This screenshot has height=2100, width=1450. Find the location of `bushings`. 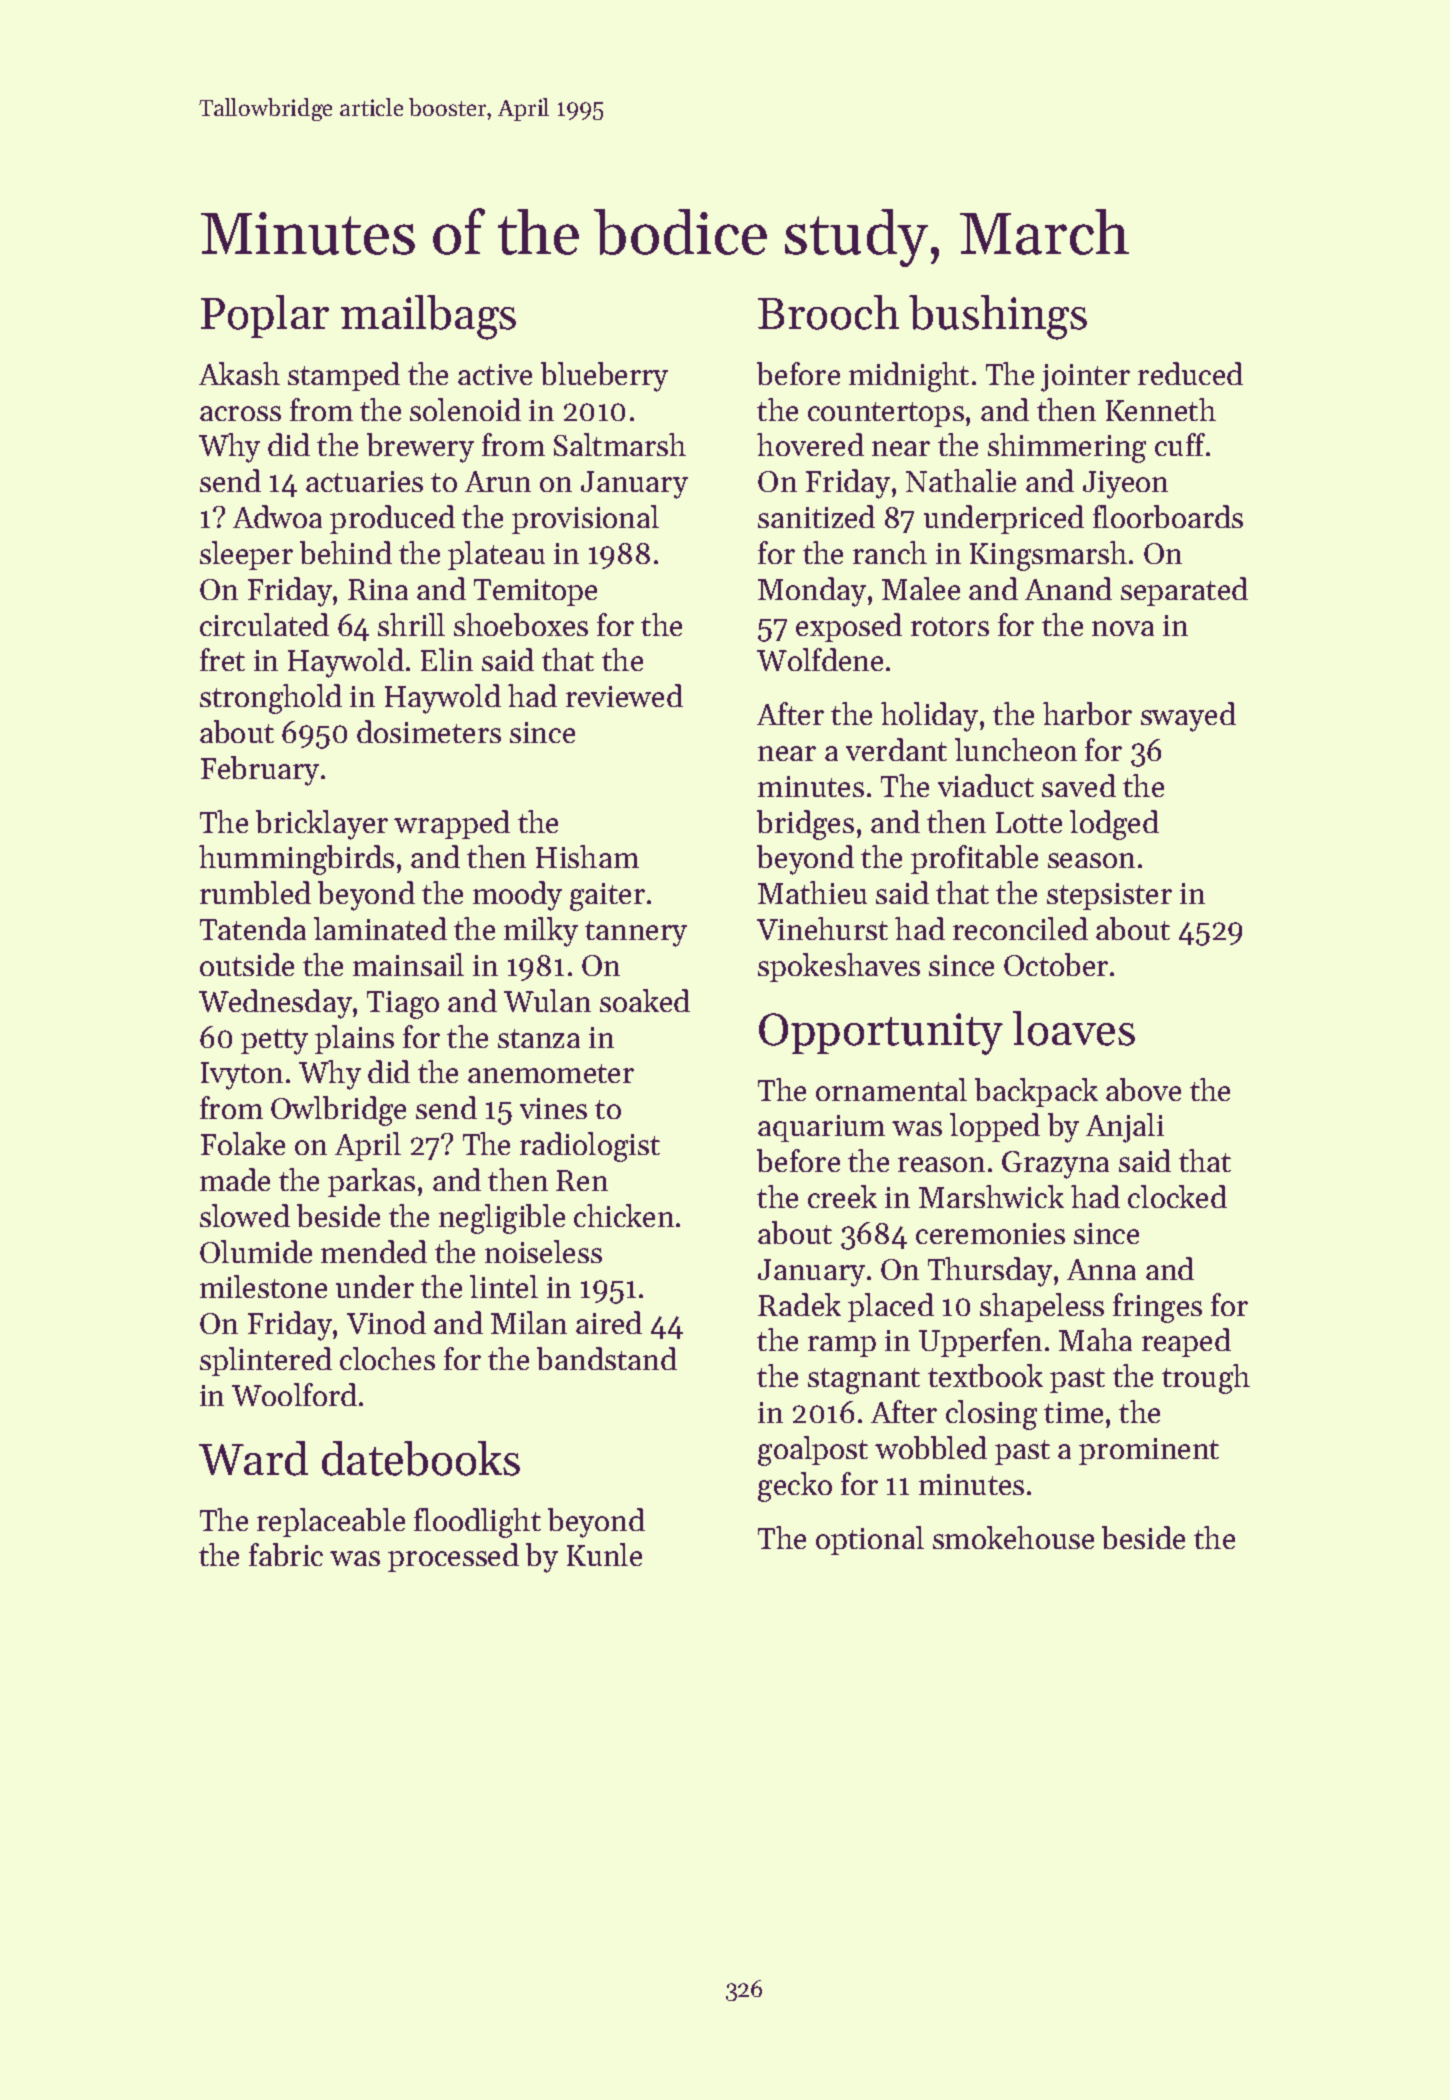

bushings is located at coordinates (998, 317).
